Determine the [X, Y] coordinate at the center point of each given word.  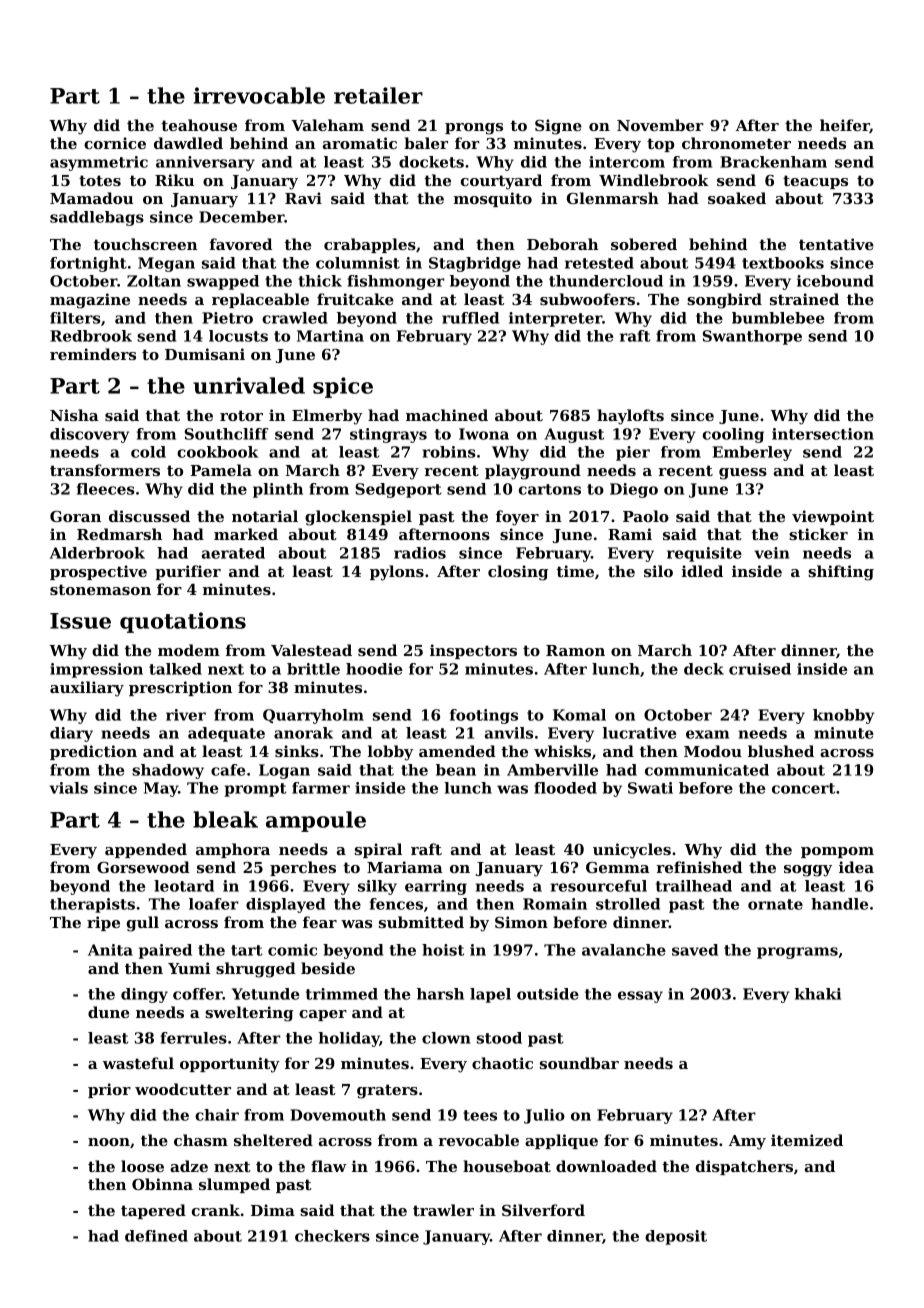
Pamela [221, 470]
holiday [349, 1039]
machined [447, 415]
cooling [733, 435]
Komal [579, 715]
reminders [93, 354]
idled [702, 571]
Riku [174, 180]
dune [108, 1012]
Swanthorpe [752, 337]
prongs [474, 129]
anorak [303, 733]
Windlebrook [654, 180]
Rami [630, 534]
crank [216, 1210]
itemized [807, 1140]
